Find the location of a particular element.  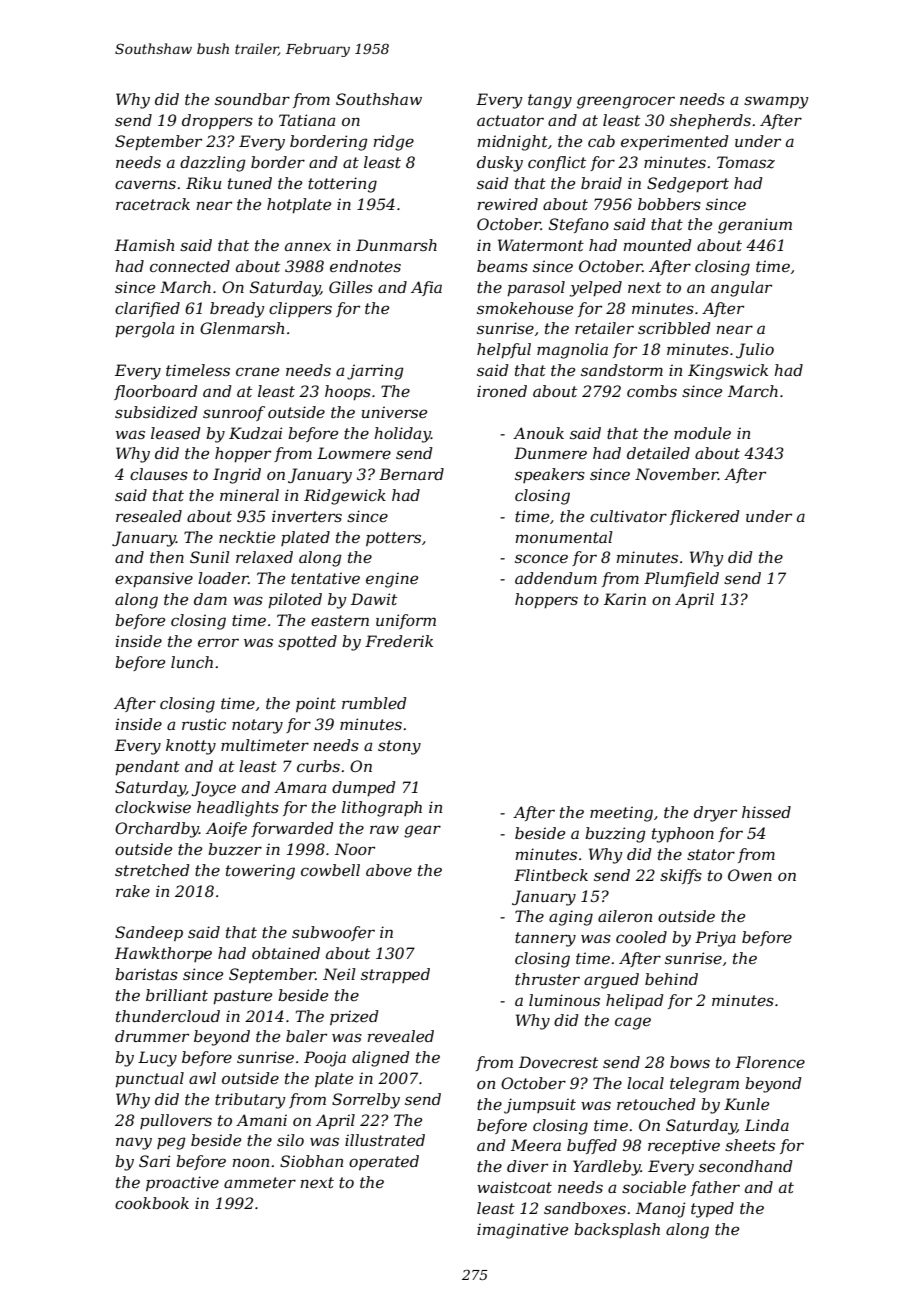

pasture is located at coordinates (242, 997).
